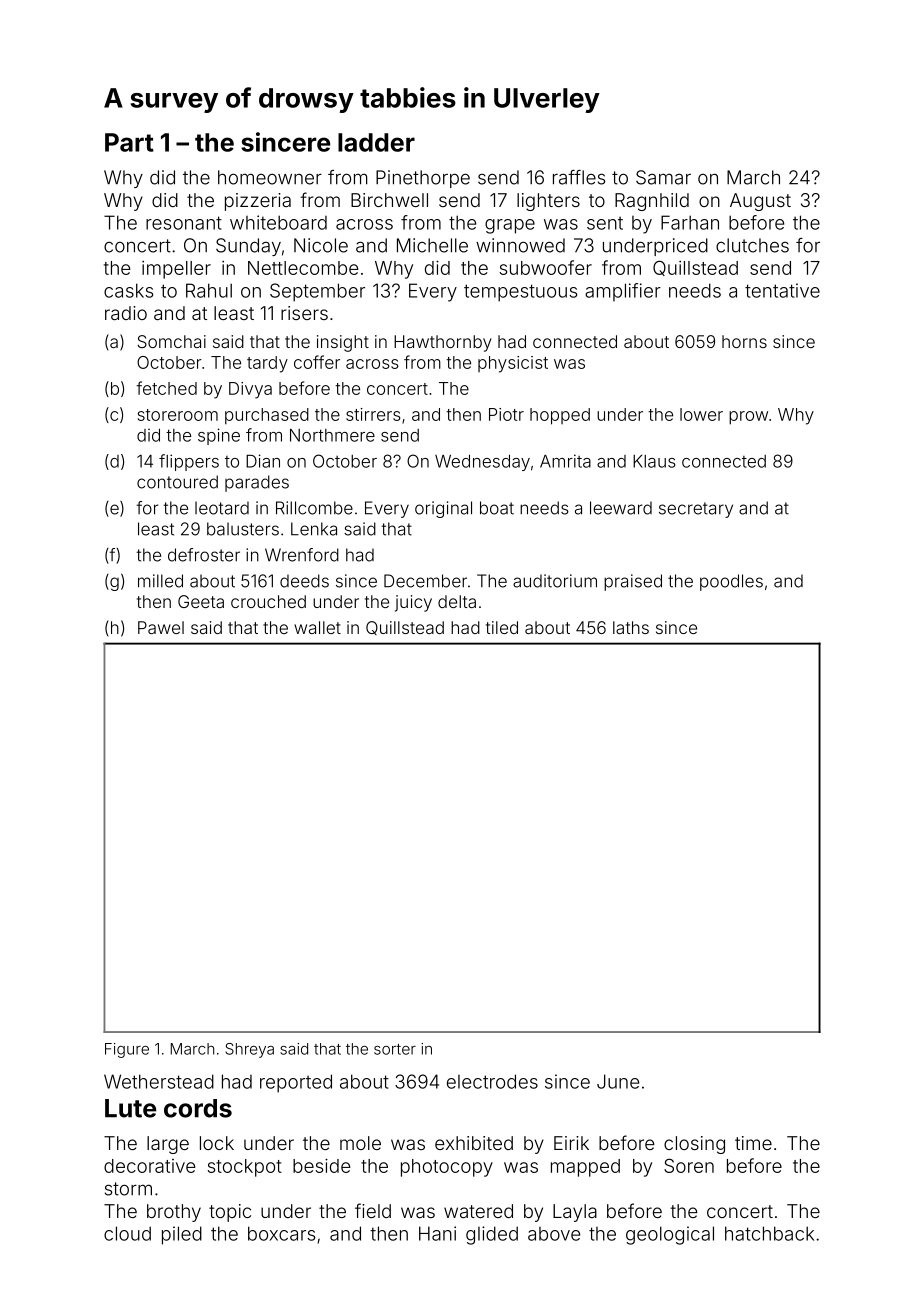 This document has height=1314, width=924. What do you see at coordinates (443, 343) in the document?
I see `Hawthornby` at bounding box center [443, 343].
